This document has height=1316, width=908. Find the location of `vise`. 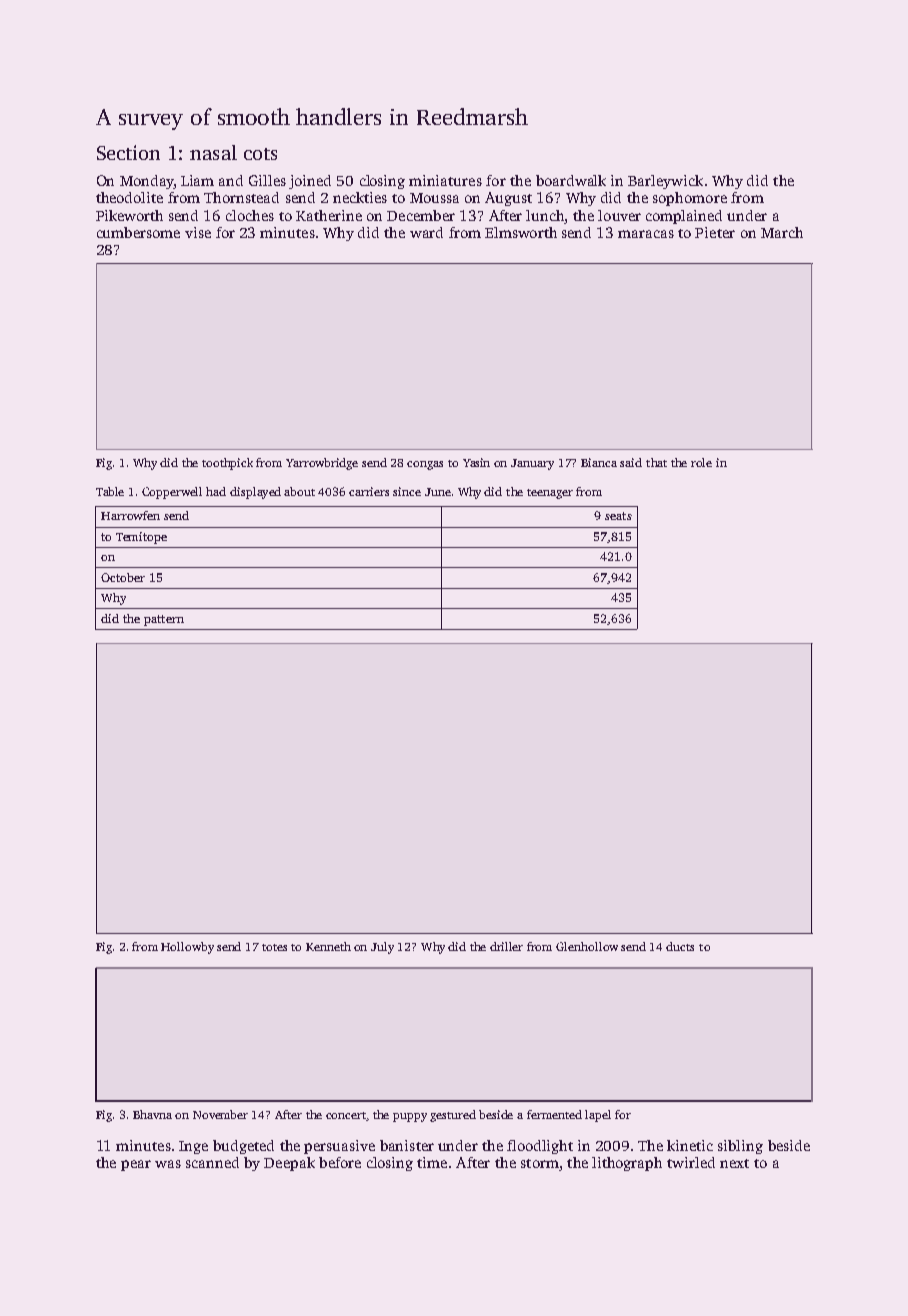

vise is located at coordinates (198, 232).
